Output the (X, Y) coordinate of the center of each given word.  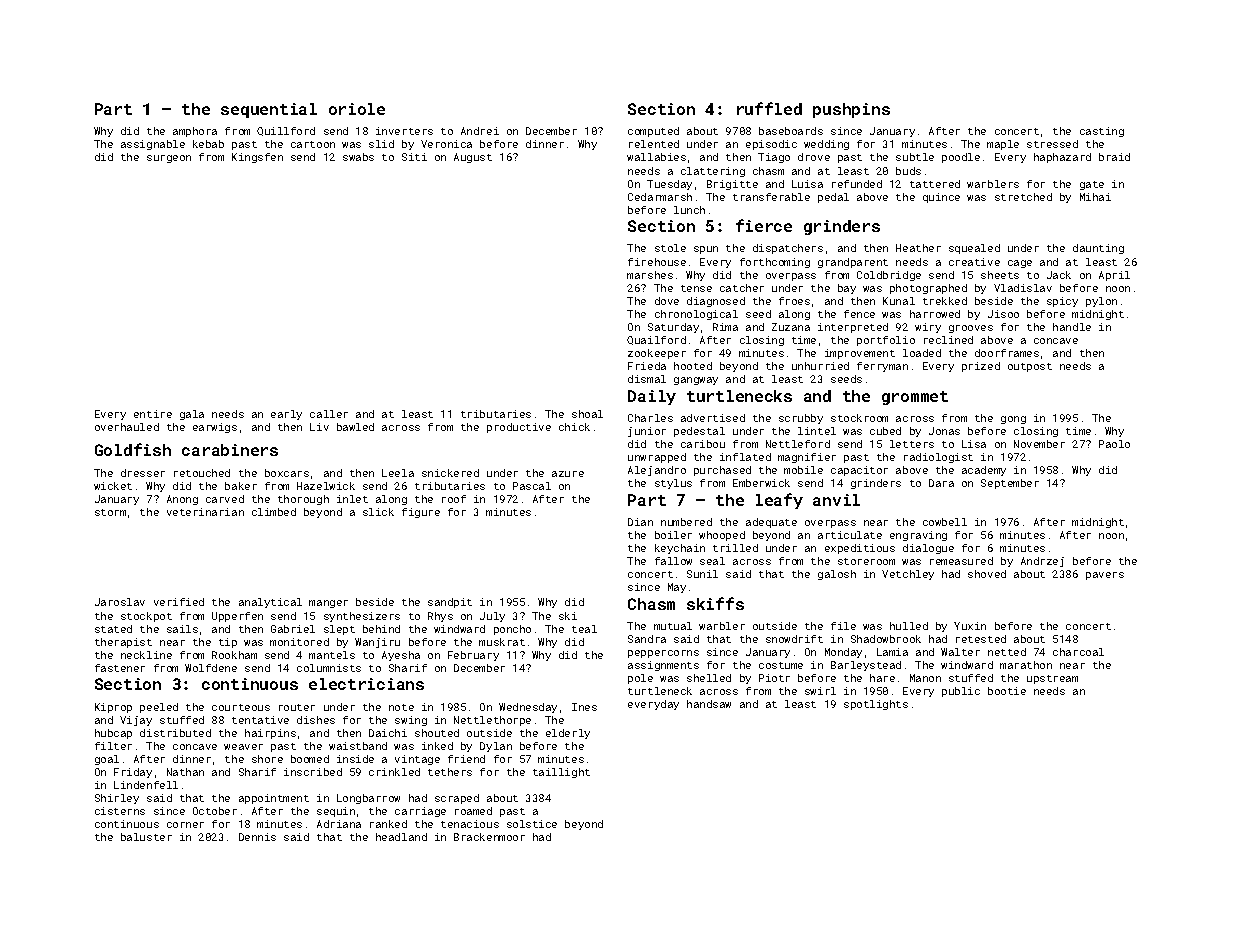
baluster (146, 837)
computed (653, 132)
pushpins (851, 110)
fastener (120, 668)
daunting (1098, 249)
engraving (918, 536)
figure (421, 513)
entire (153, 414)
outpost (1030, 367)
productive (519, 428)
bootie (1007, 691)
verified (179, 602)
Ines (584, 707)
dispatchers (788, 249)
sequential (269, 110)
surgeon (169, 159)
